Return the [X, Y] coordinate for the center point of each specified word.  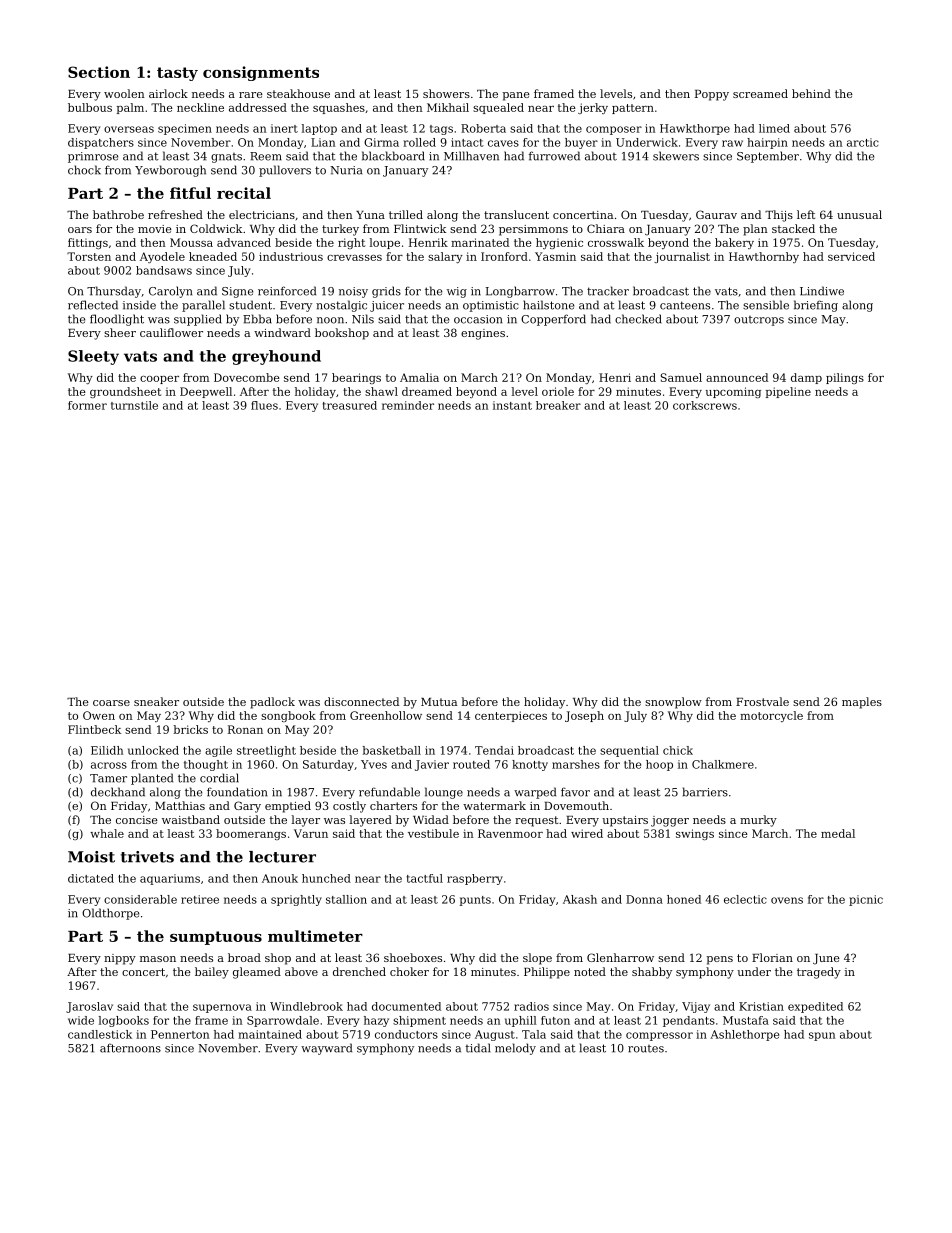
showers [446, 93]
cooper [159, 380]
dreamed [427, 391]
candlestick [100, 1034]
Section [99, 72]
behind [811, 93]
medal [838, 833]
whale [107, 833]
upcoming [733, 392]
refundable [389, 792]
